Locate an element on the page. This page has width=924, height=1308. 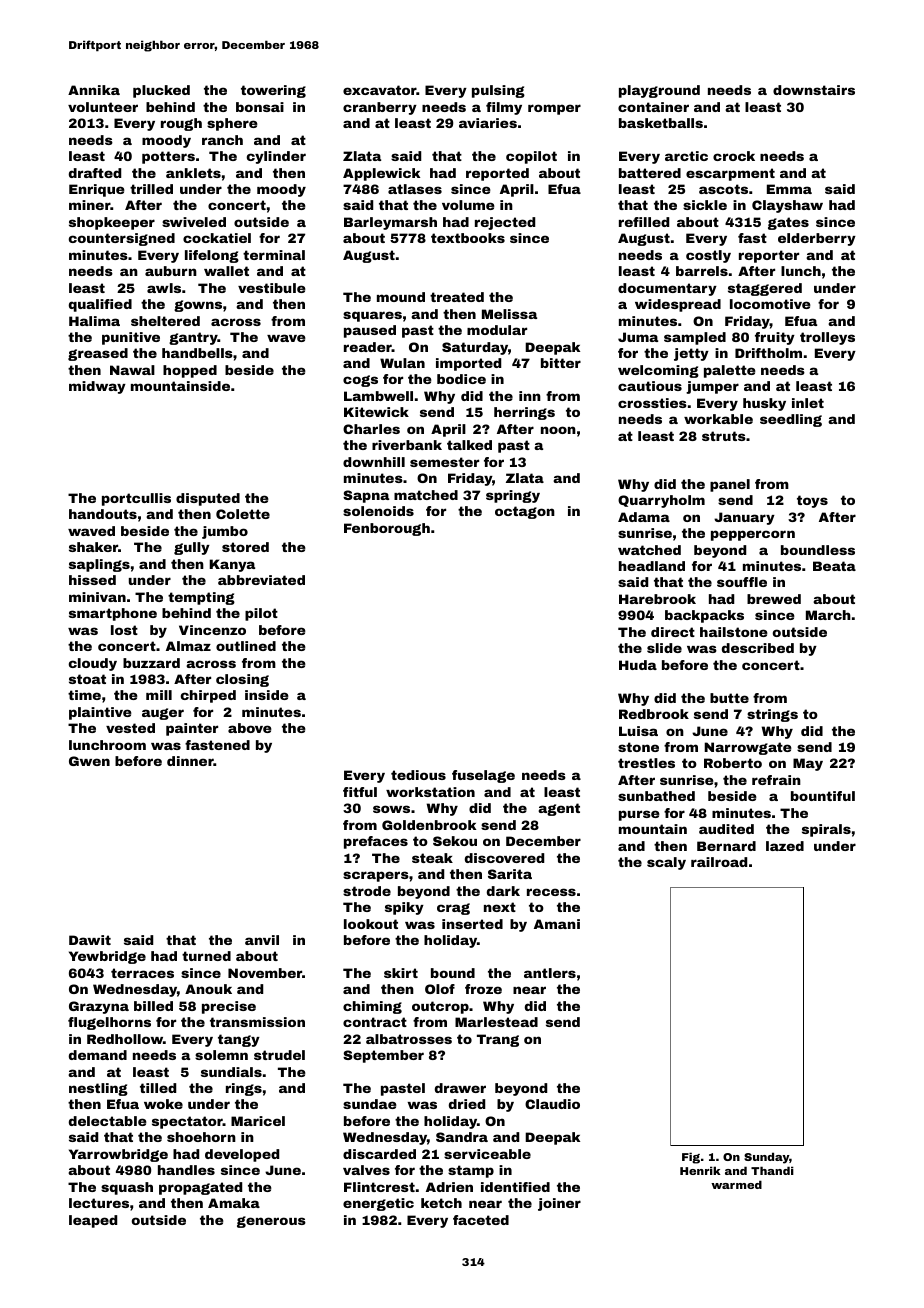
tedious is located at coordinates (418, 775).
